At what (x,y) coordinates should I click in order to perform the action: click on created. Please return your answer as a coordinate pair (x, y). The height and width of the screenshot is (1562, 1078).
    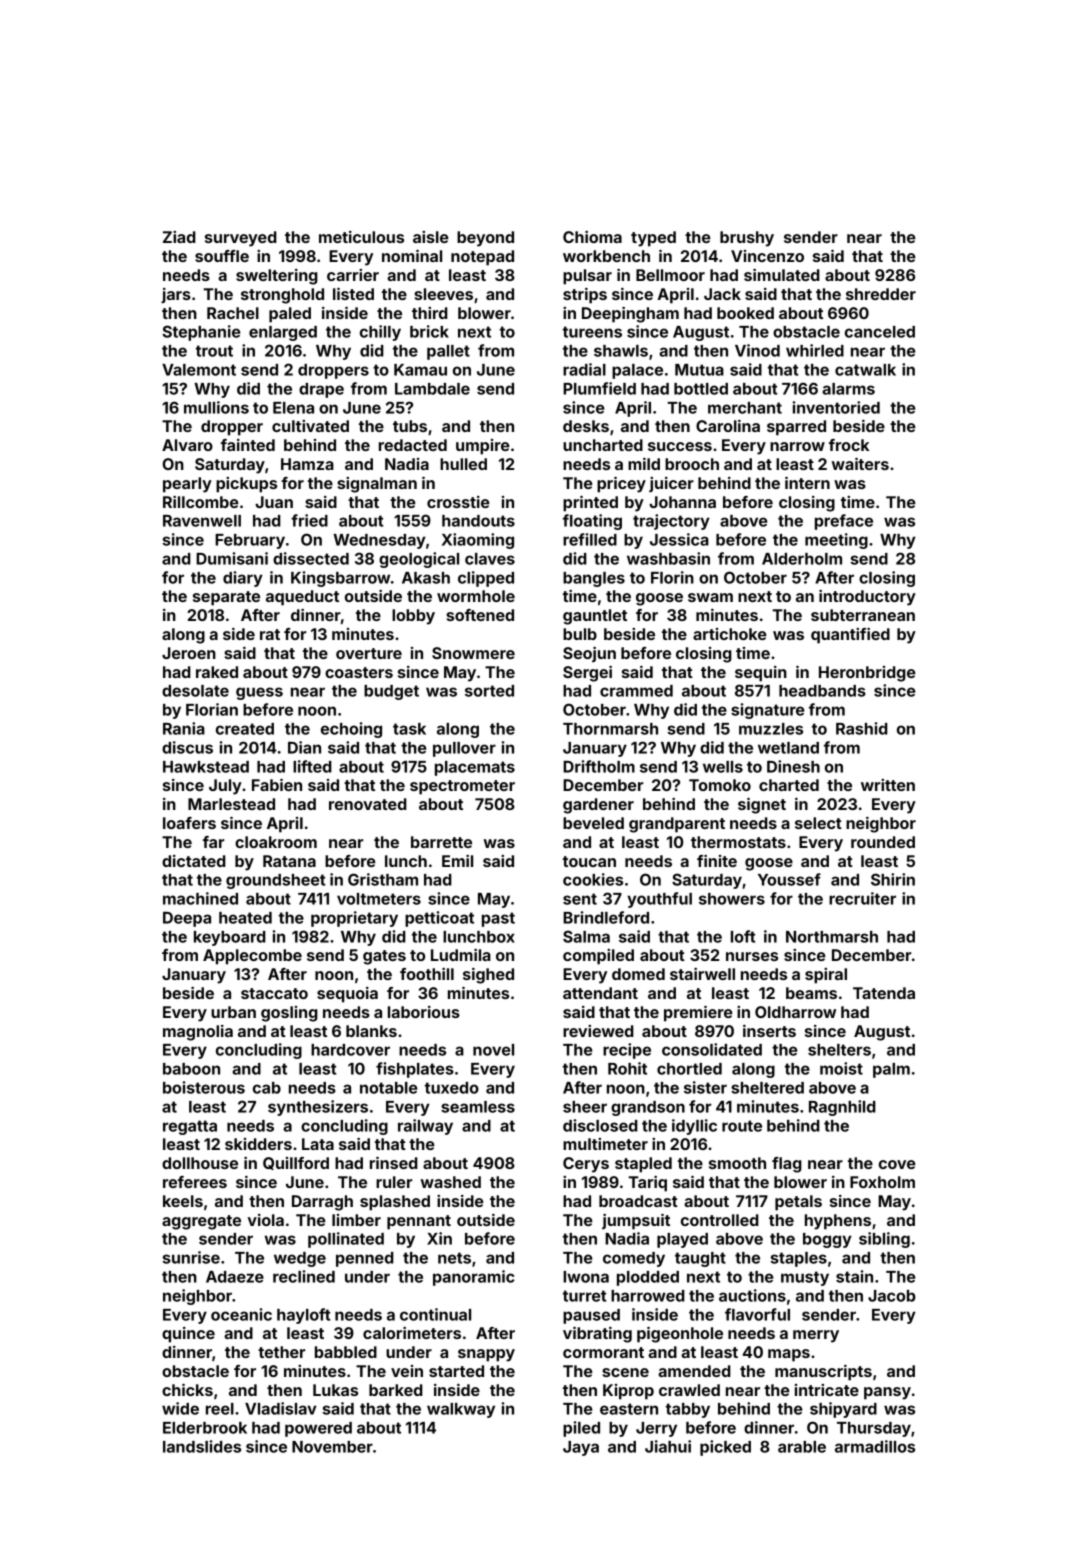
    Looking at the image, I should click on (245, 729).
